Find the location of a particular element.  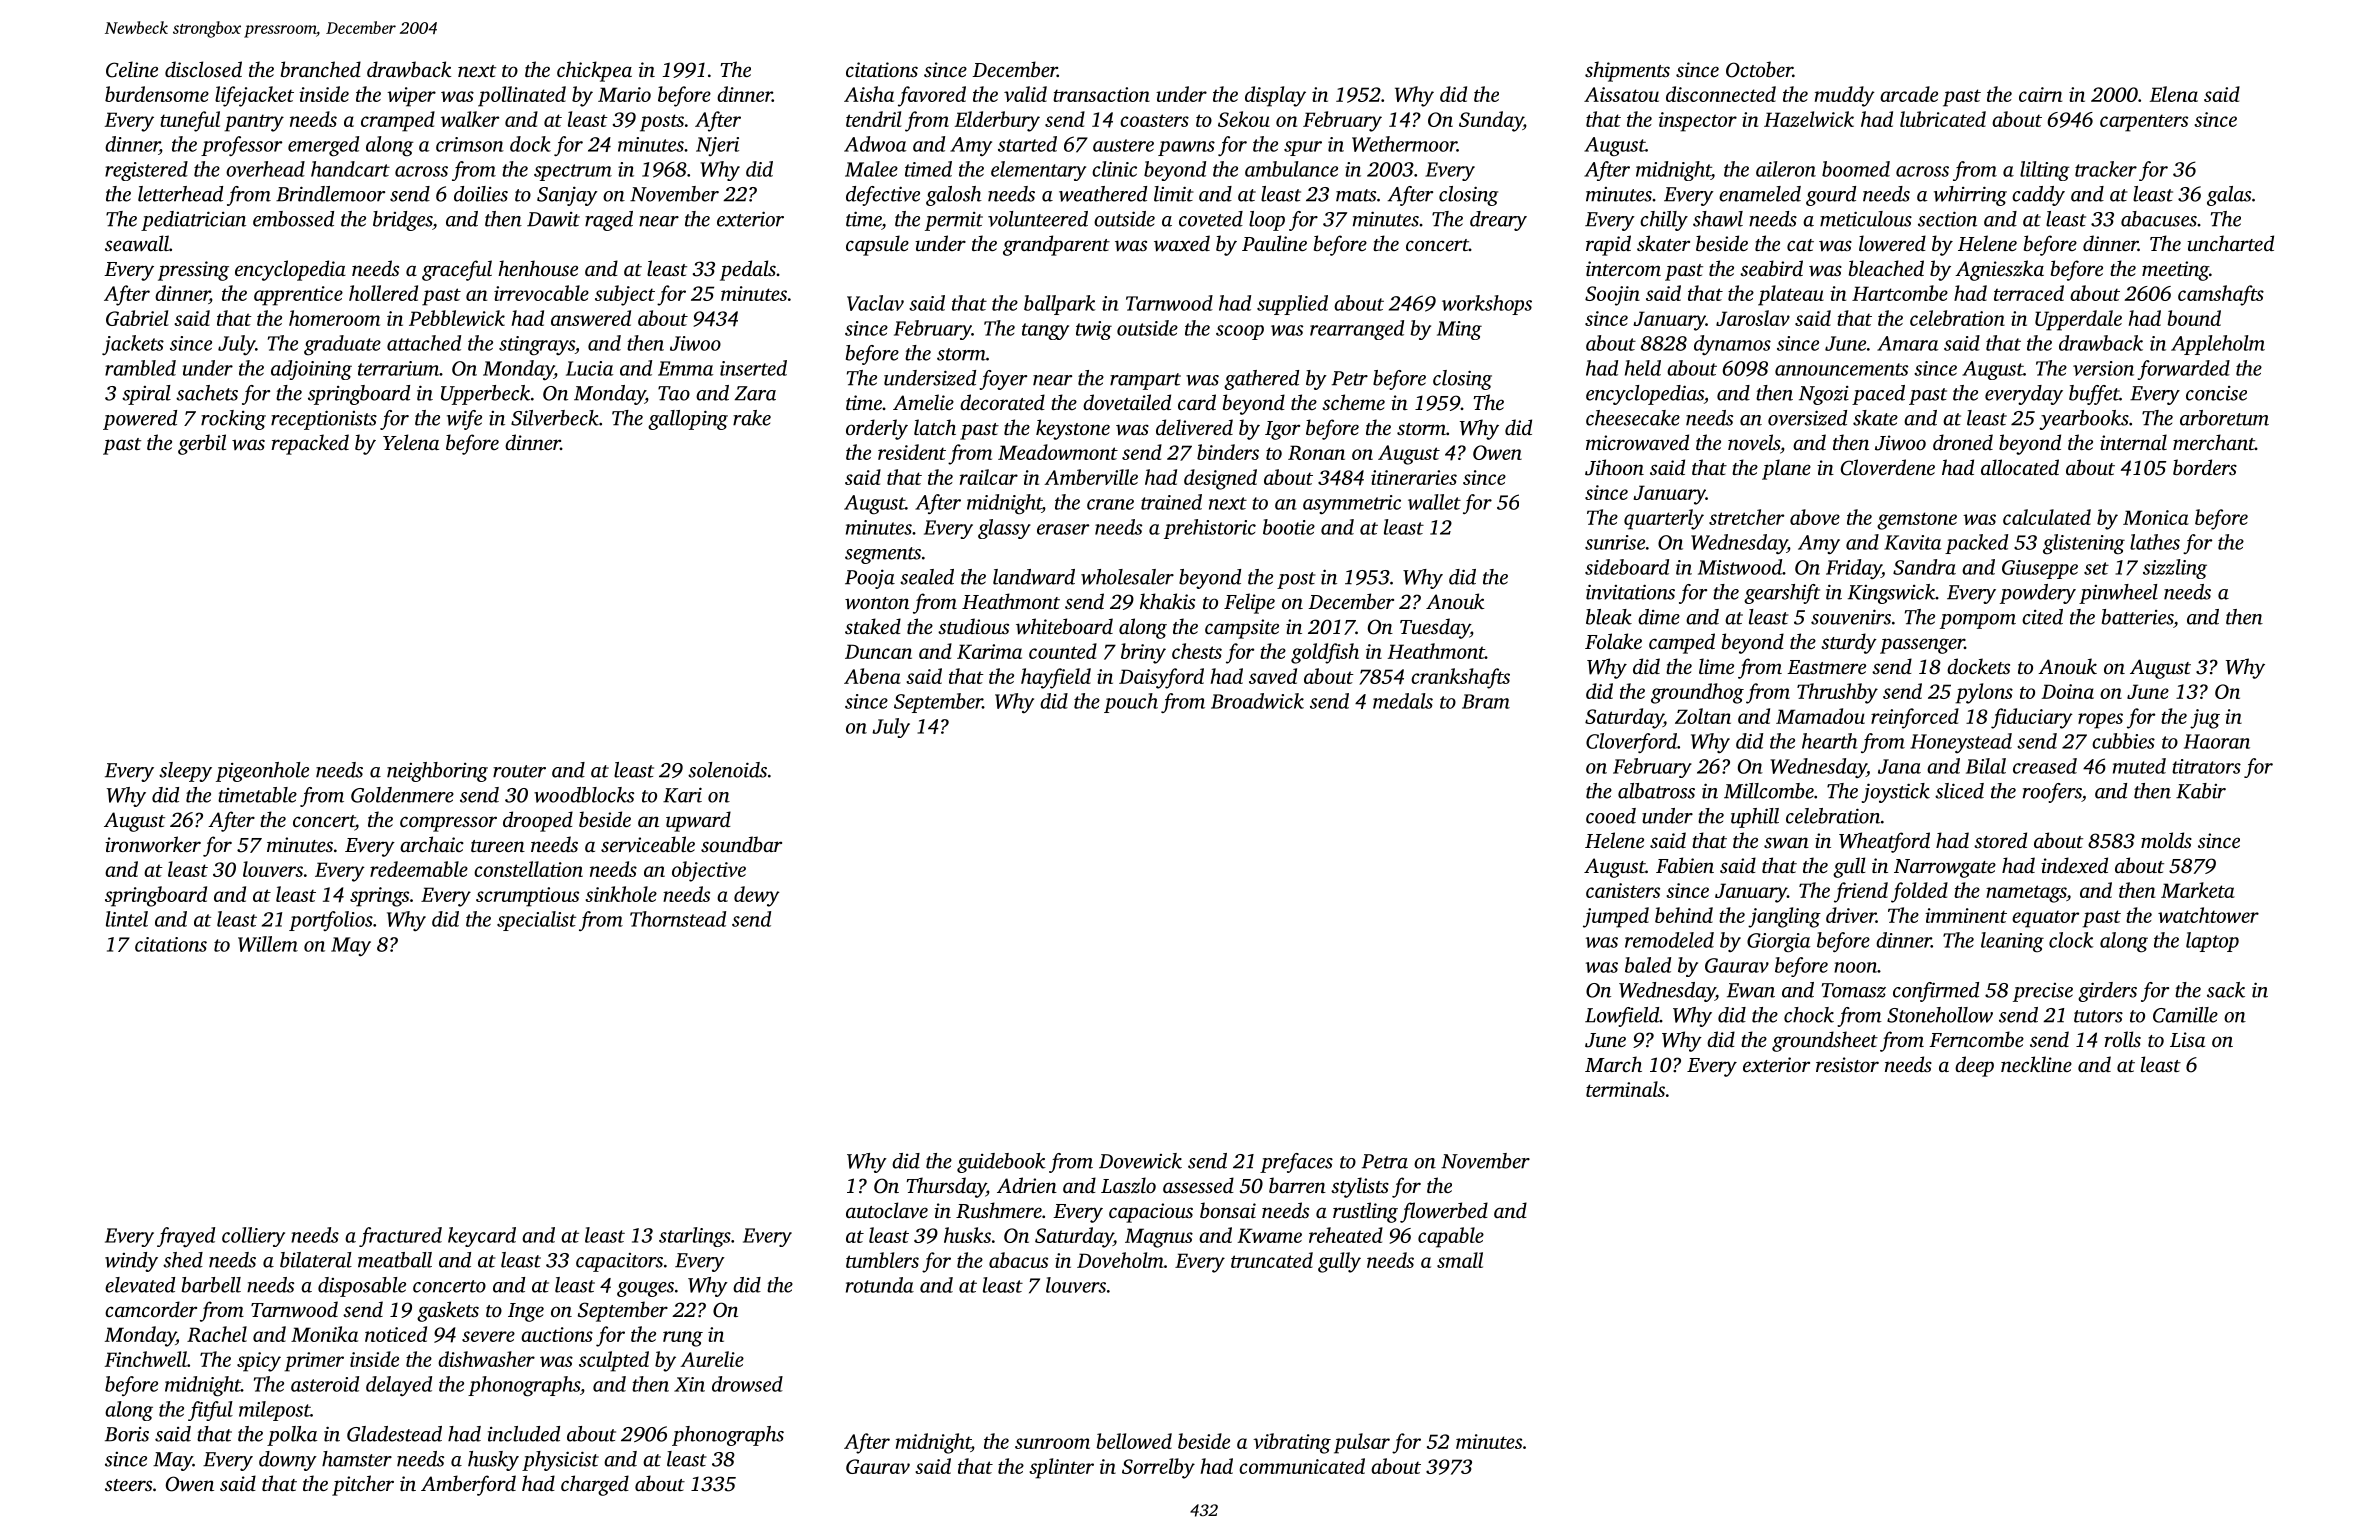

ironworker is located at coordinates (153, 844).
